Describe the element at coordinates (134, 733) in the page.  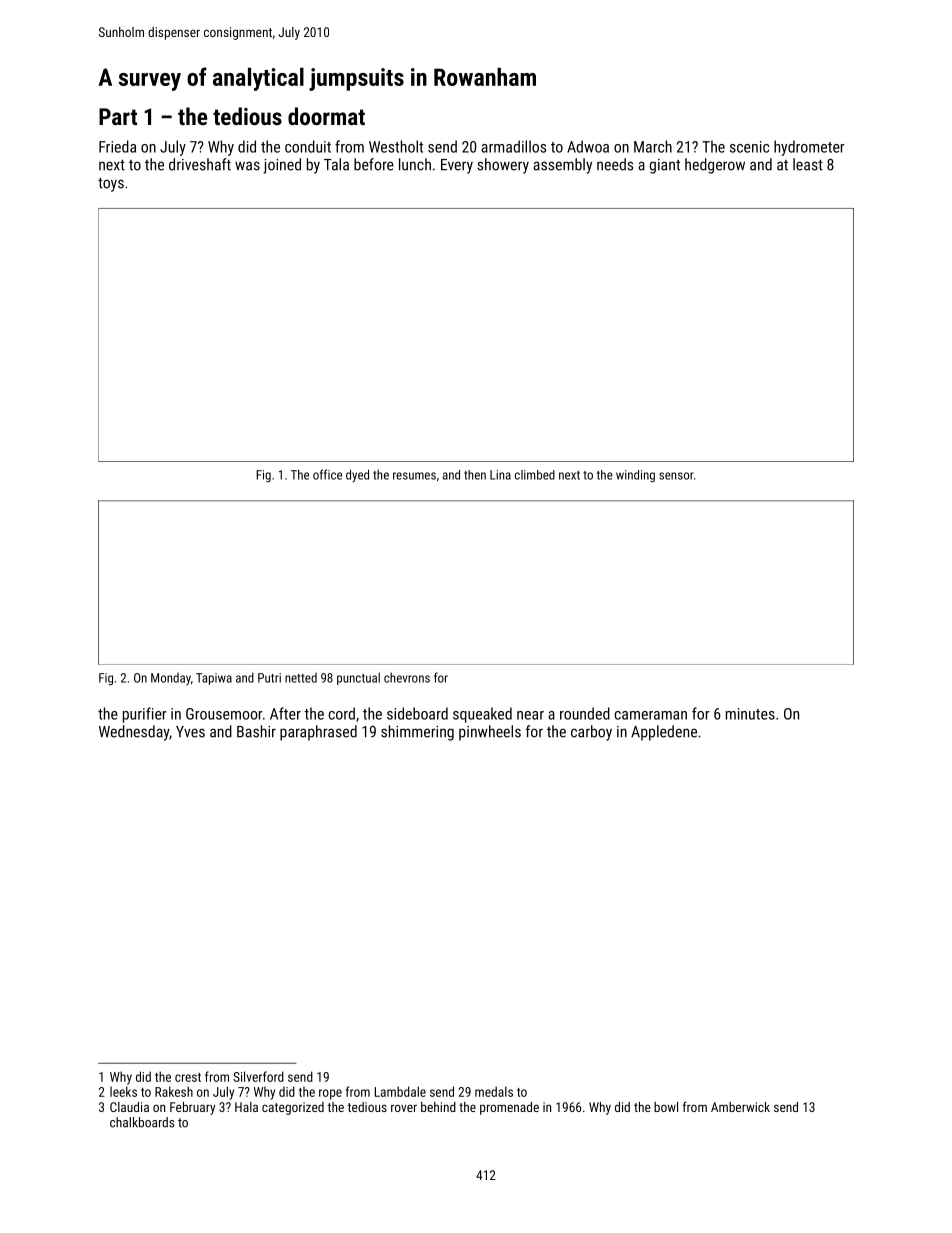
I see `Wednesday` at that location.
